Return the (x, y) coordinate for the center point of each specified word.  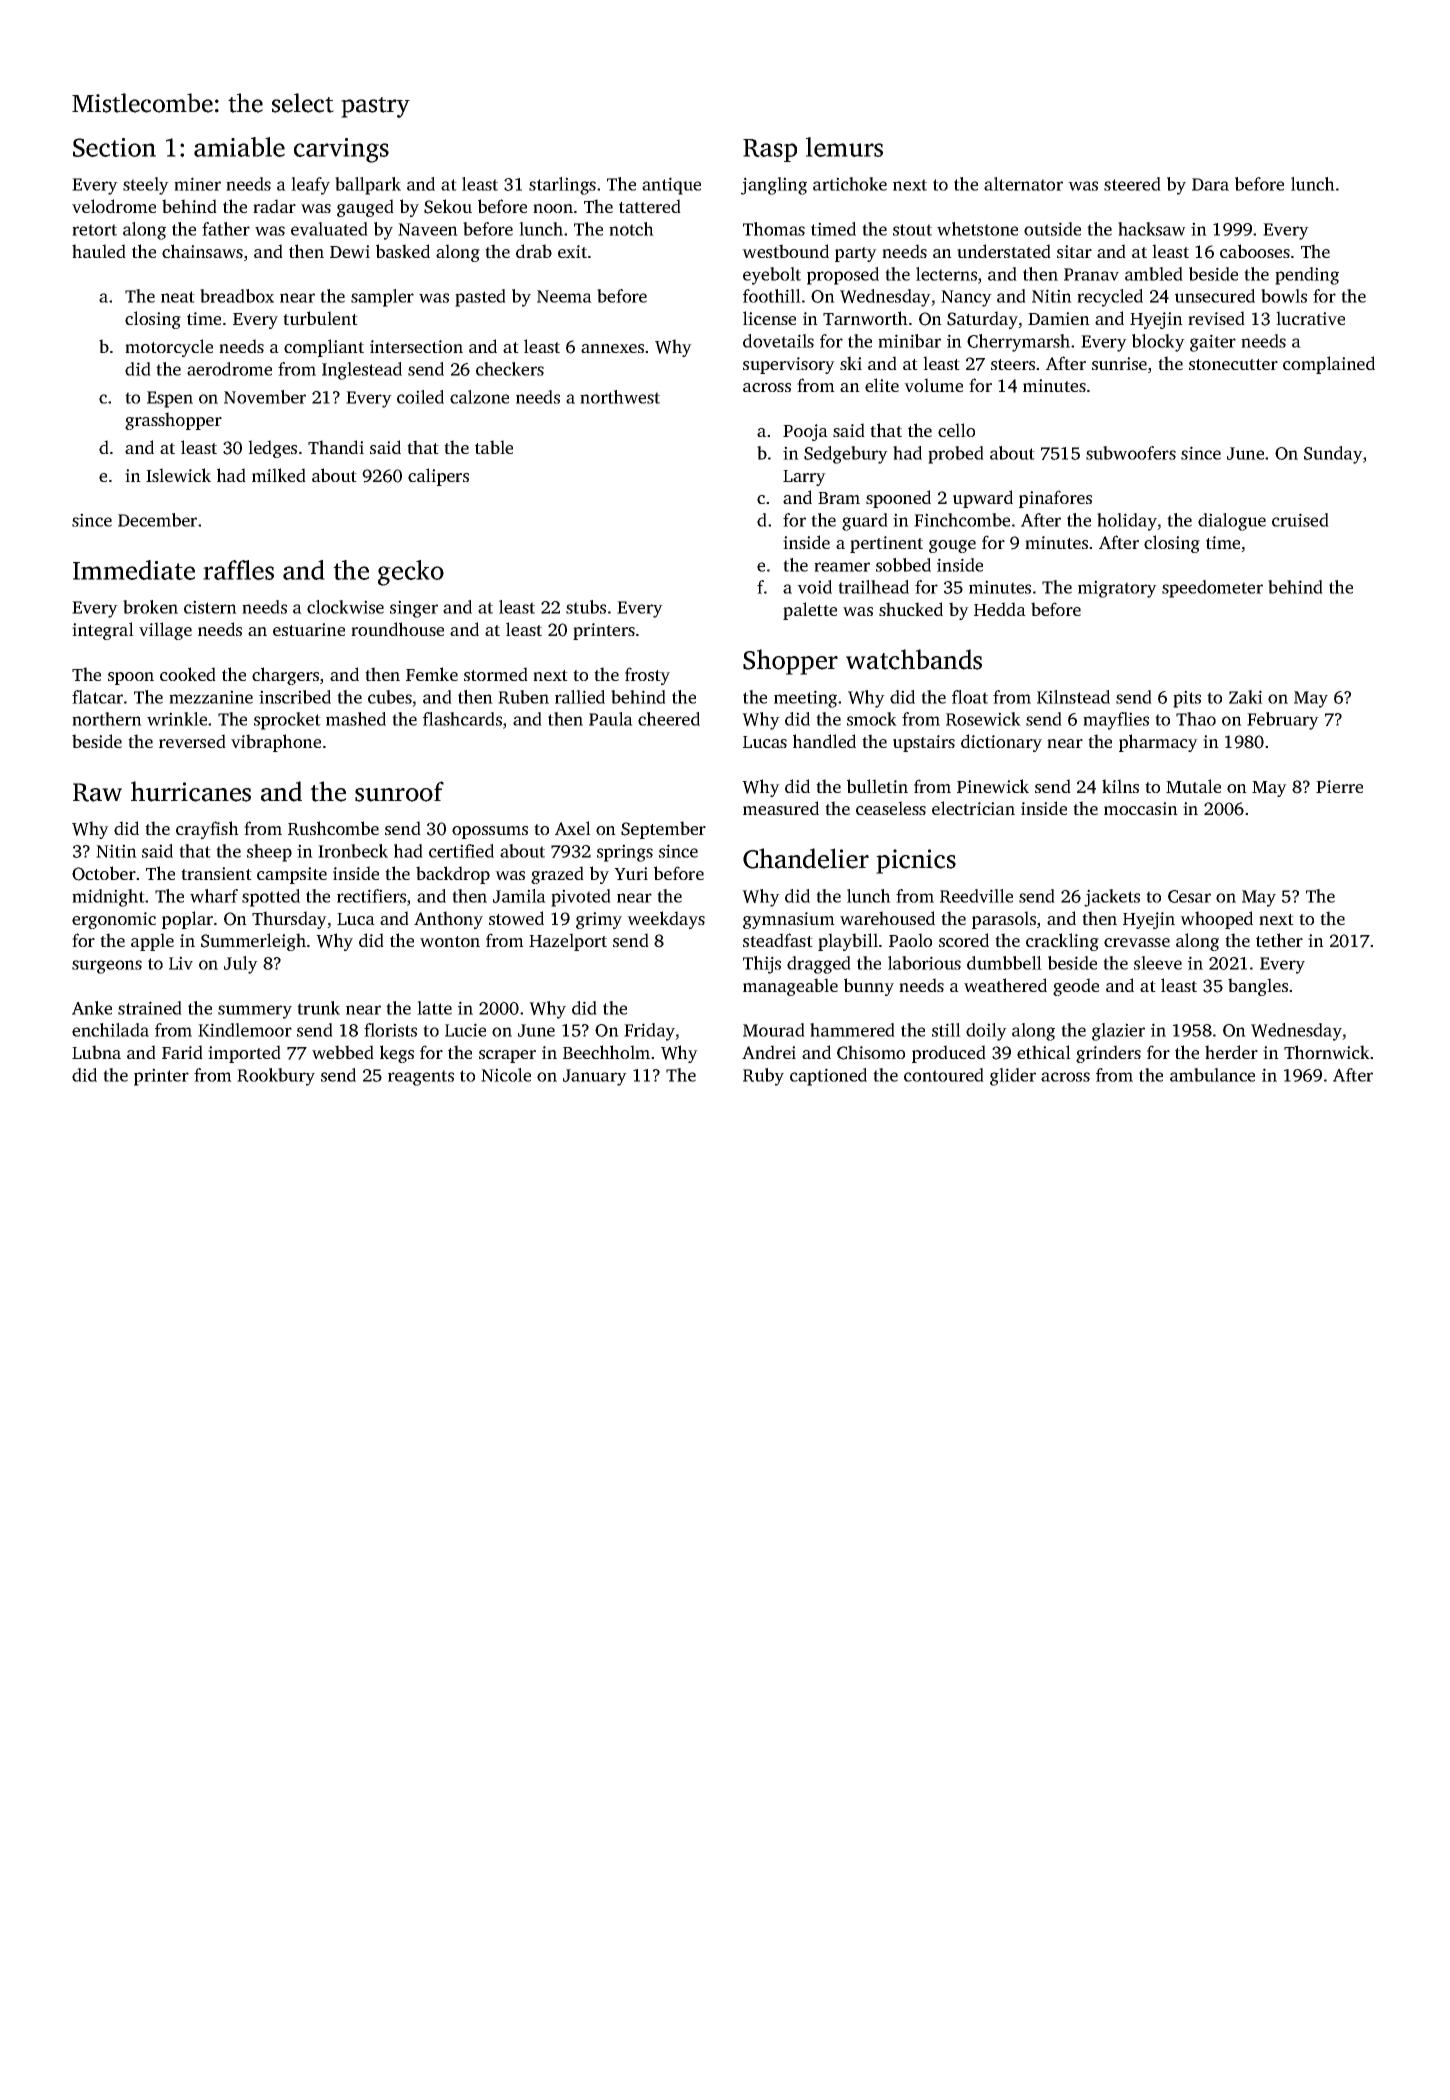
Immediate (134, 570)
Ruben (523, 697)
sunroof (399, 791)
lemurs (844, 147)
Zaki (1246, 697)
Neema (564, 296)
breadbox (237, 296)
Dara (1210, 184)
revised (1216, 318)
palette (810, 611)
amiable (239, 147)
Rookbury (276, 1077)
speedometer (1212, 589)
